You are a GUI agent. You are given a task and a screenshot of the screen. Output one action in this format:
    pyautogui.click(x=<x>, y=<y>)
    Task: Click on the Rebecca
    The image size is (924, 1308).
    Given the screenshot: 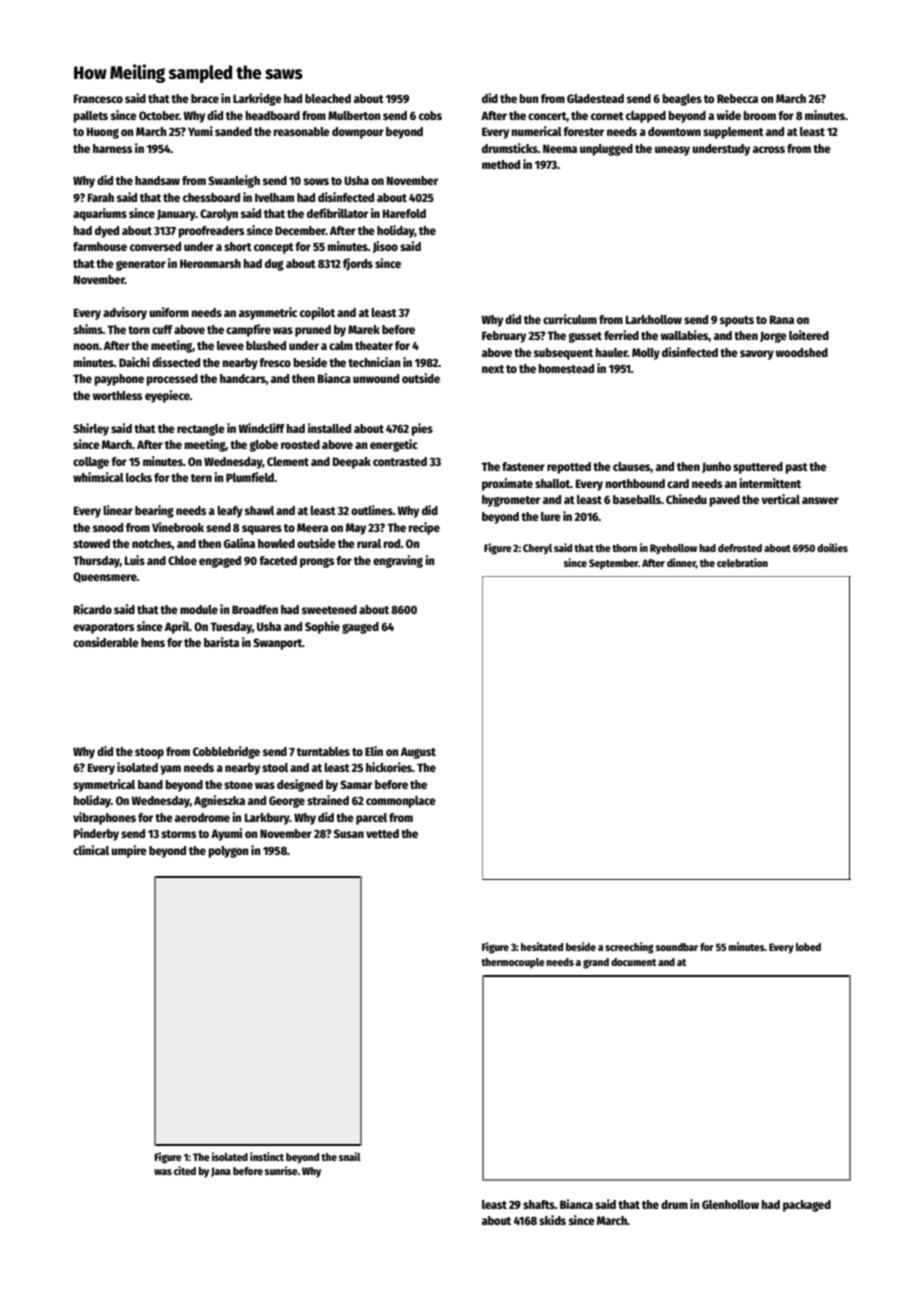 What is the action you would take?
    pyautogui.click(x=737, y=98)
